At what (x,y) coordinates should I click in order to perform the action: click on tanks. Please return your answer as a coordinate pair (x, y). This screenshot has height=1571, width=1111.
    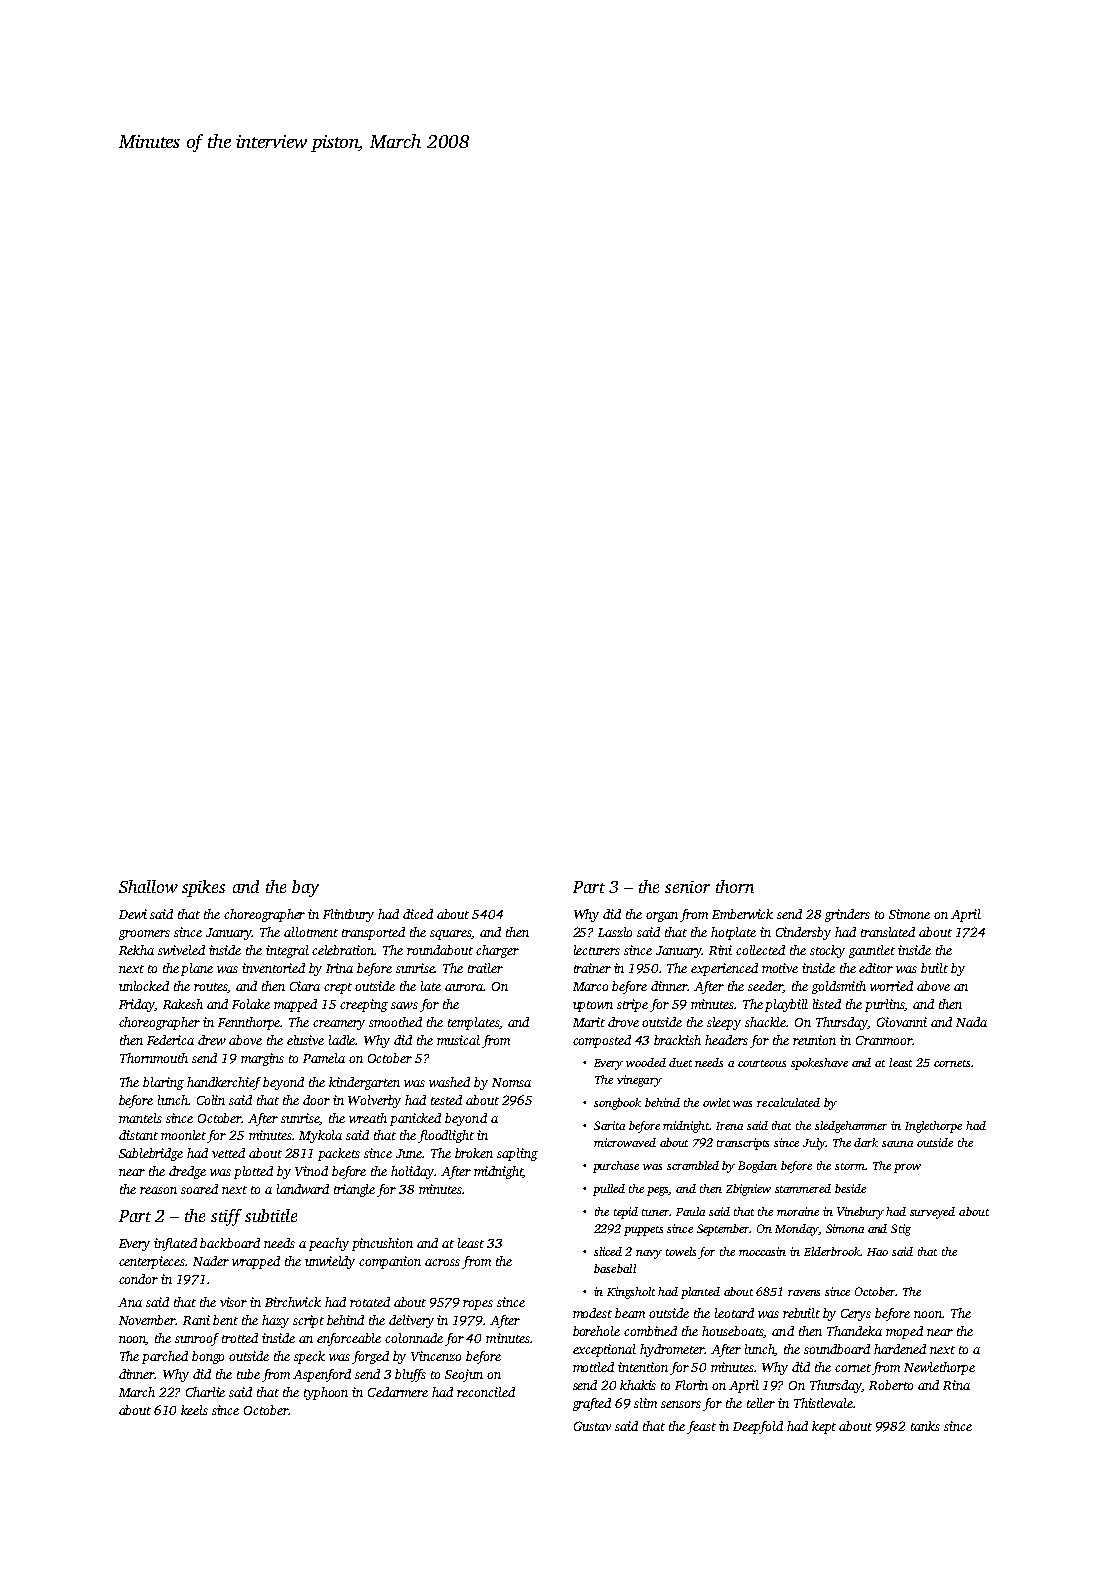
    Looking at the image, I should click on (925, 1426).
